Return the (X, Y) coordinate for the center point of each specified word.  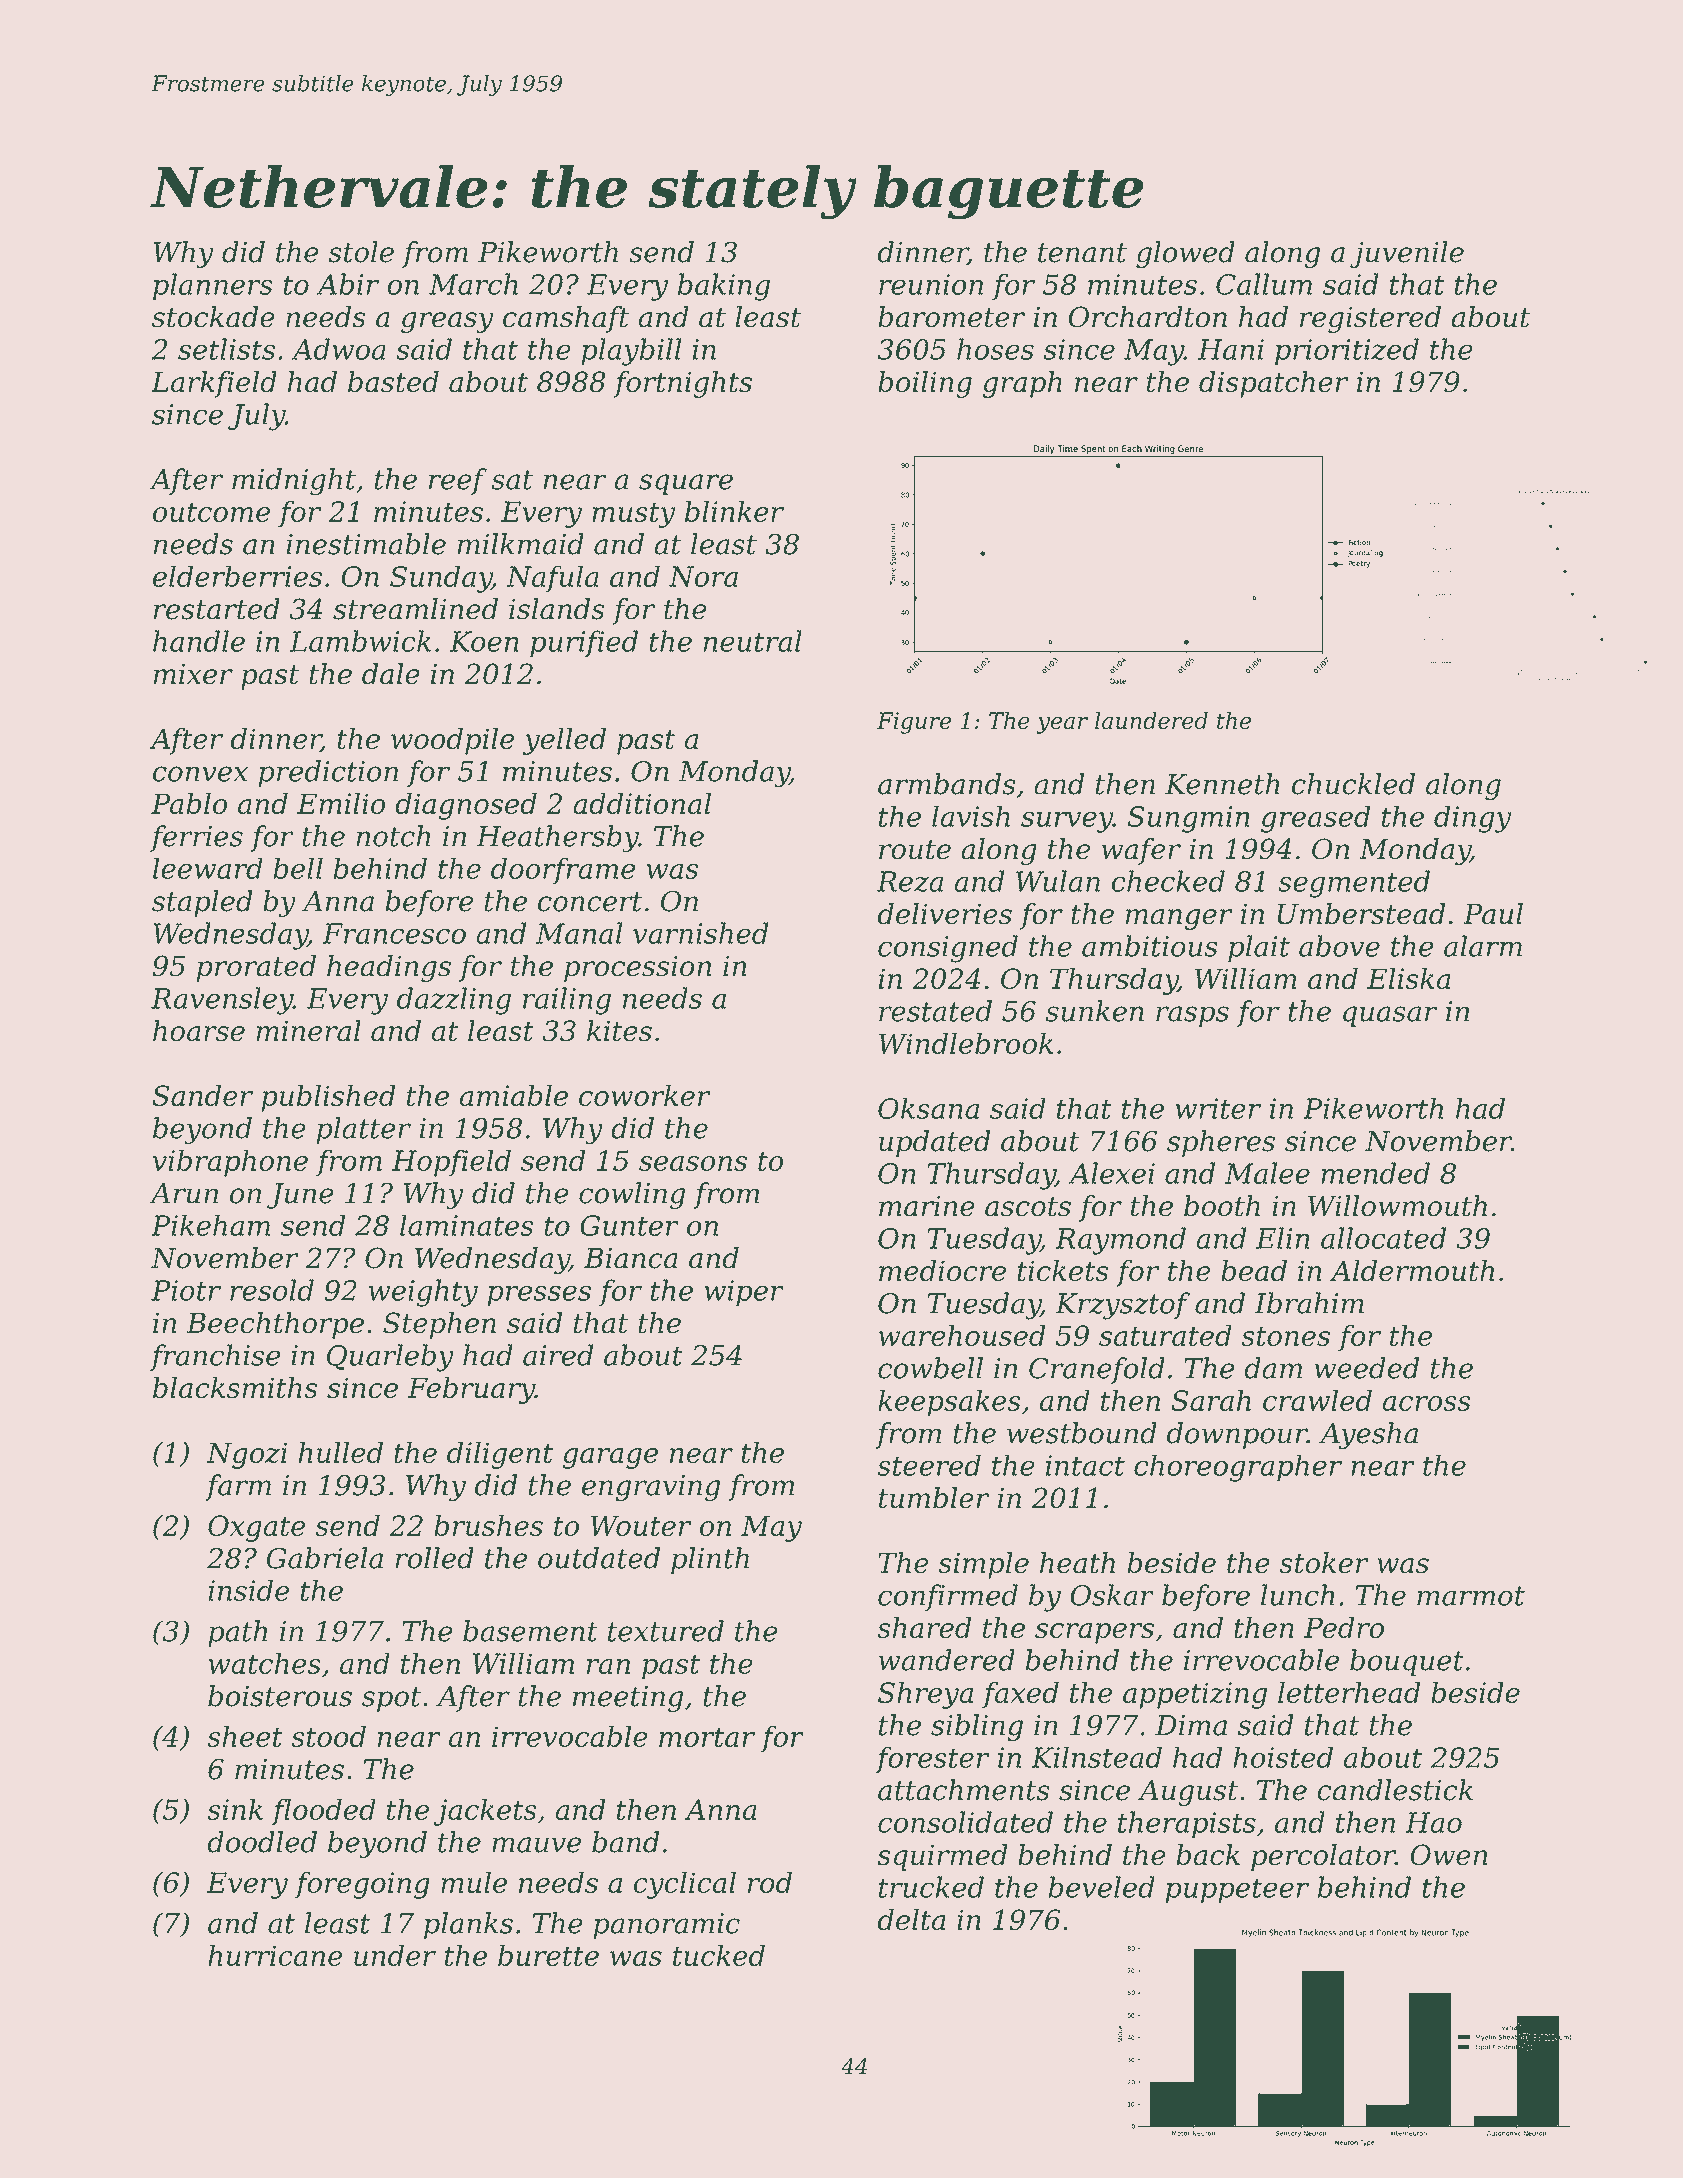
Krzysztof (1122, 1306)
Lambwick (360, 641)
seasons (693, 1163)
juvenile (1407, 254)
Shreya (925, 1695)
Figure (914, 723)
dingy (1472, 819)
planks (468, 1925)
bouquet (1407, 1662)
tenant (1082, 253)
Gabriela (325, 1558)
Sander (202, 1095)
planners (213, 287)
